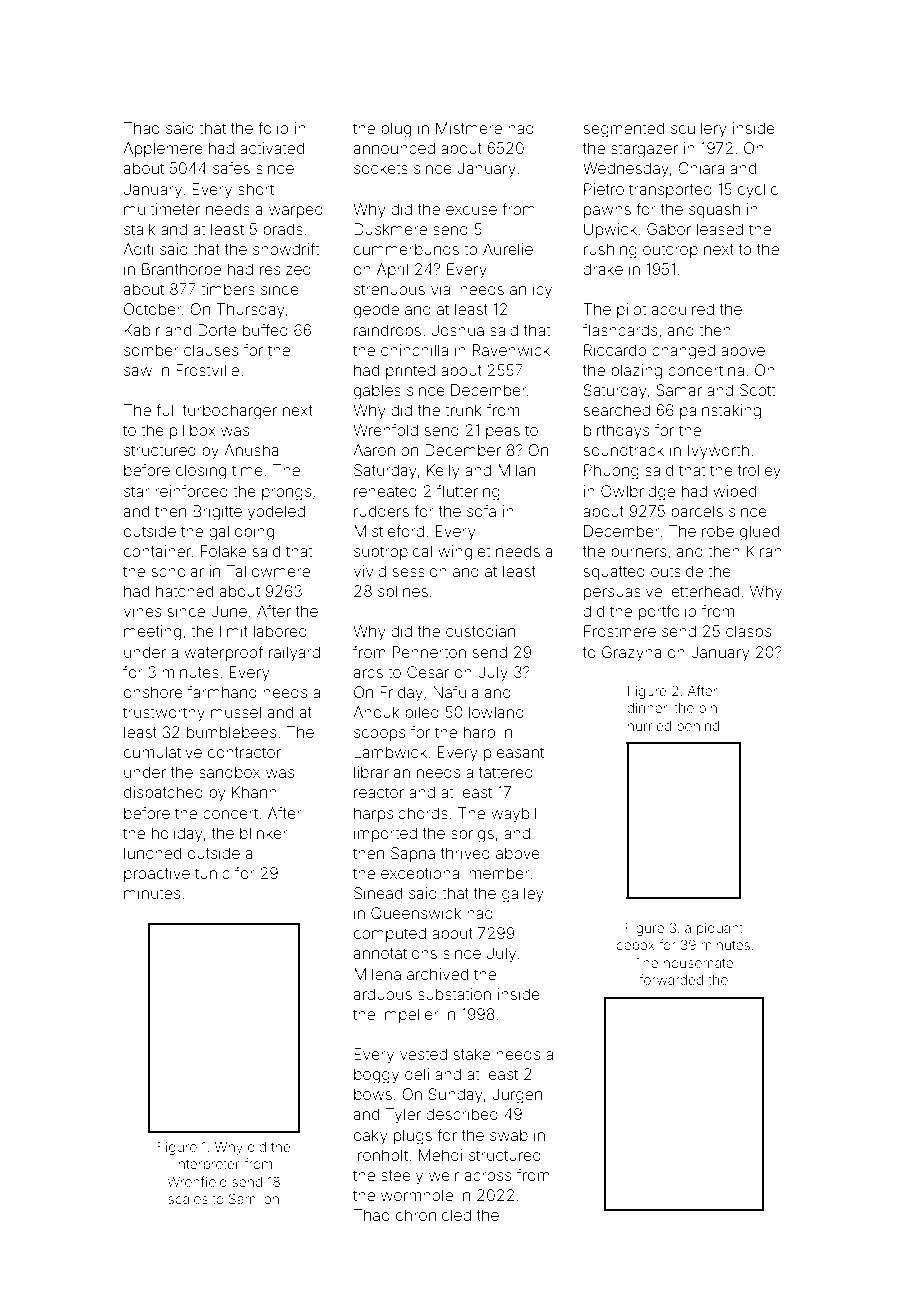 The image size is (908, 1316). Describe the element at coordinates (481, 511) in the screenshot. I see `sofa` at that location.
